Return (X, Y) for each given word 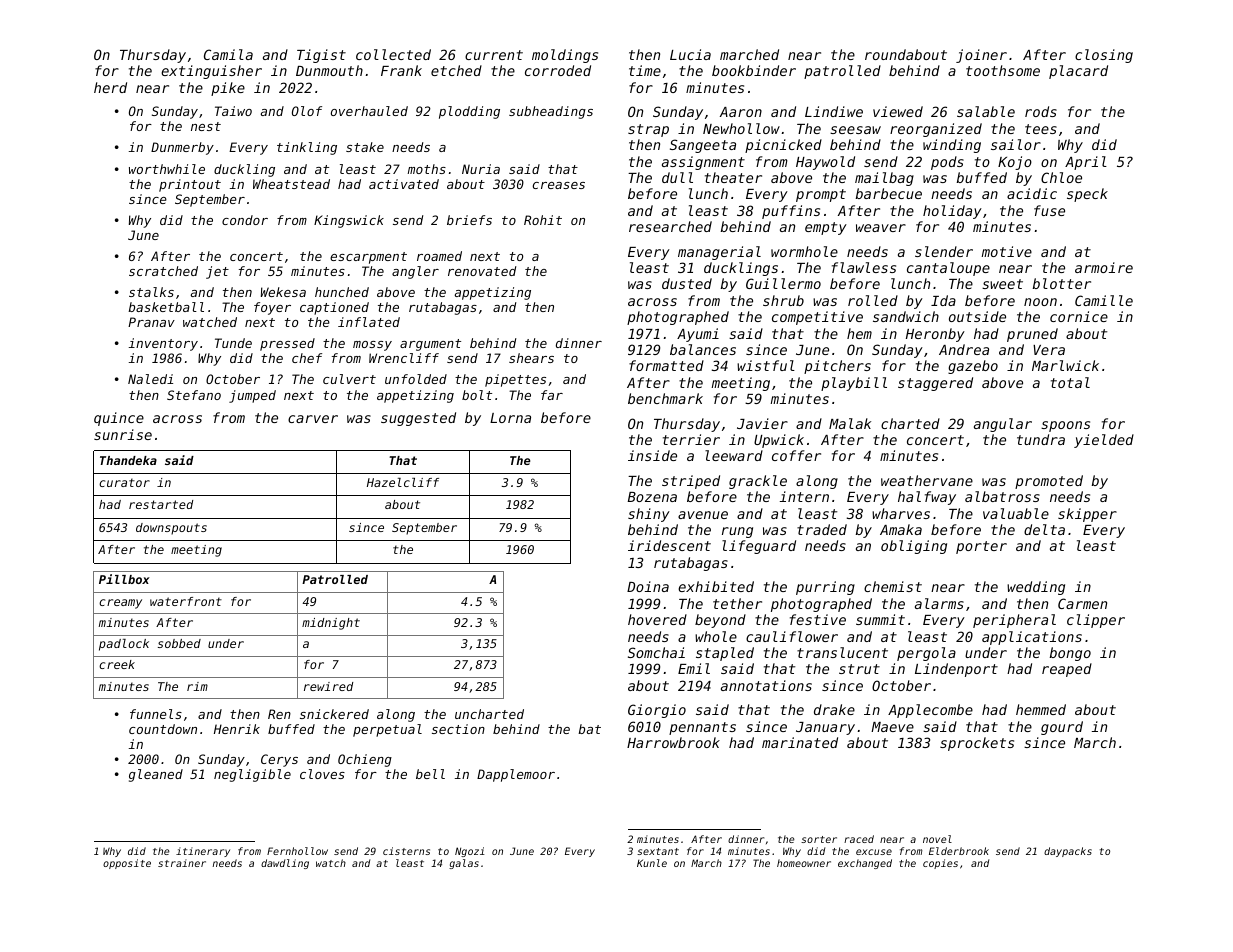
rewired (328, 686)
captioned (334, 308)
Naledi (150, 379)
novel (937, 839)
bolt (477, 395)
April (1086, 163)
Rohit (543, 220)
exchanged (865, 864)
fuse (1049, 210)
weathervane (927, 480)
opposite (127, 864)
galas (464, 864)
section (458, 729)
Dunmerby (182, 148)
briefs (469, 220)
